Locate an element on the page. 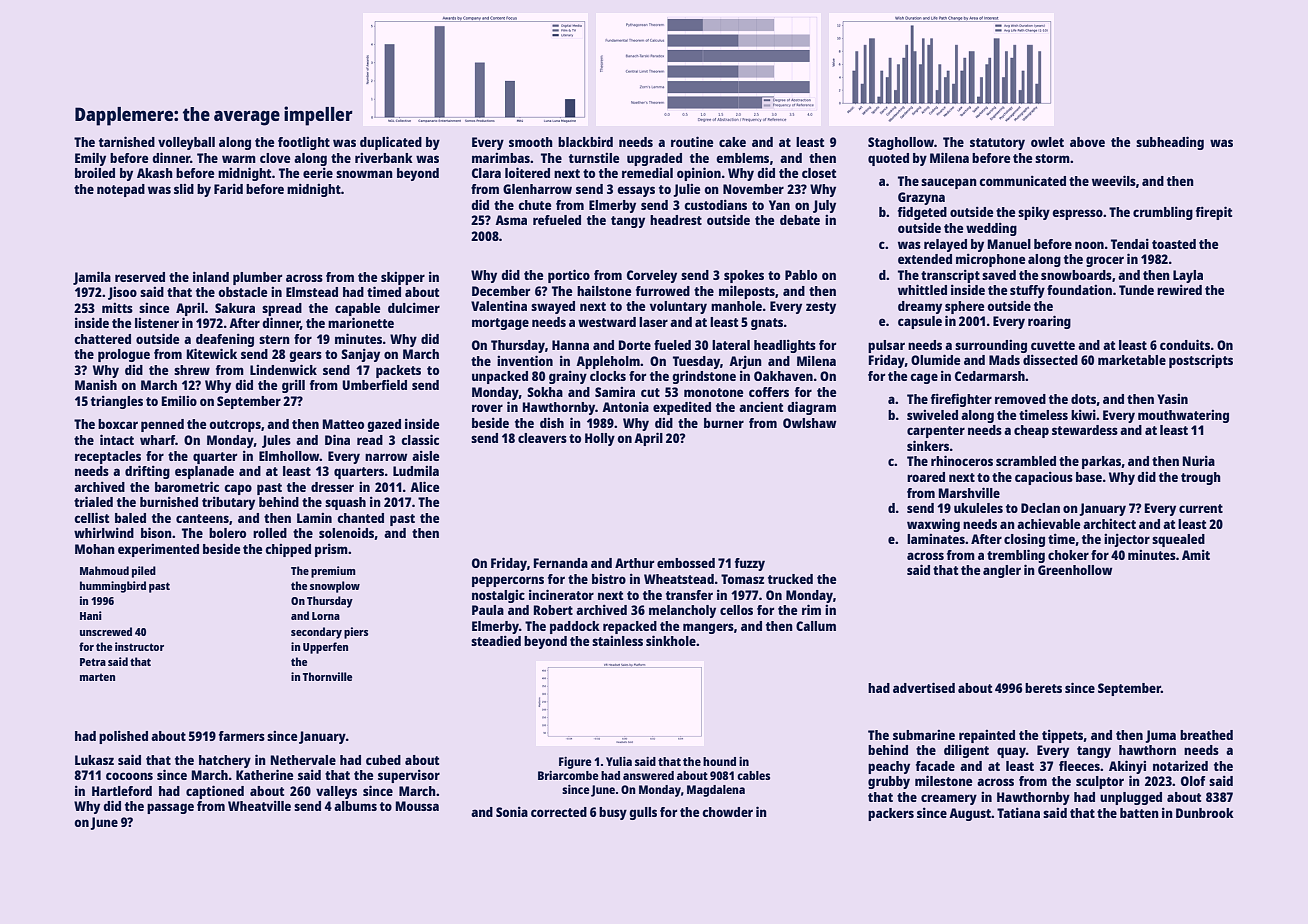  trembling is located at coordinates (1016, 556).
